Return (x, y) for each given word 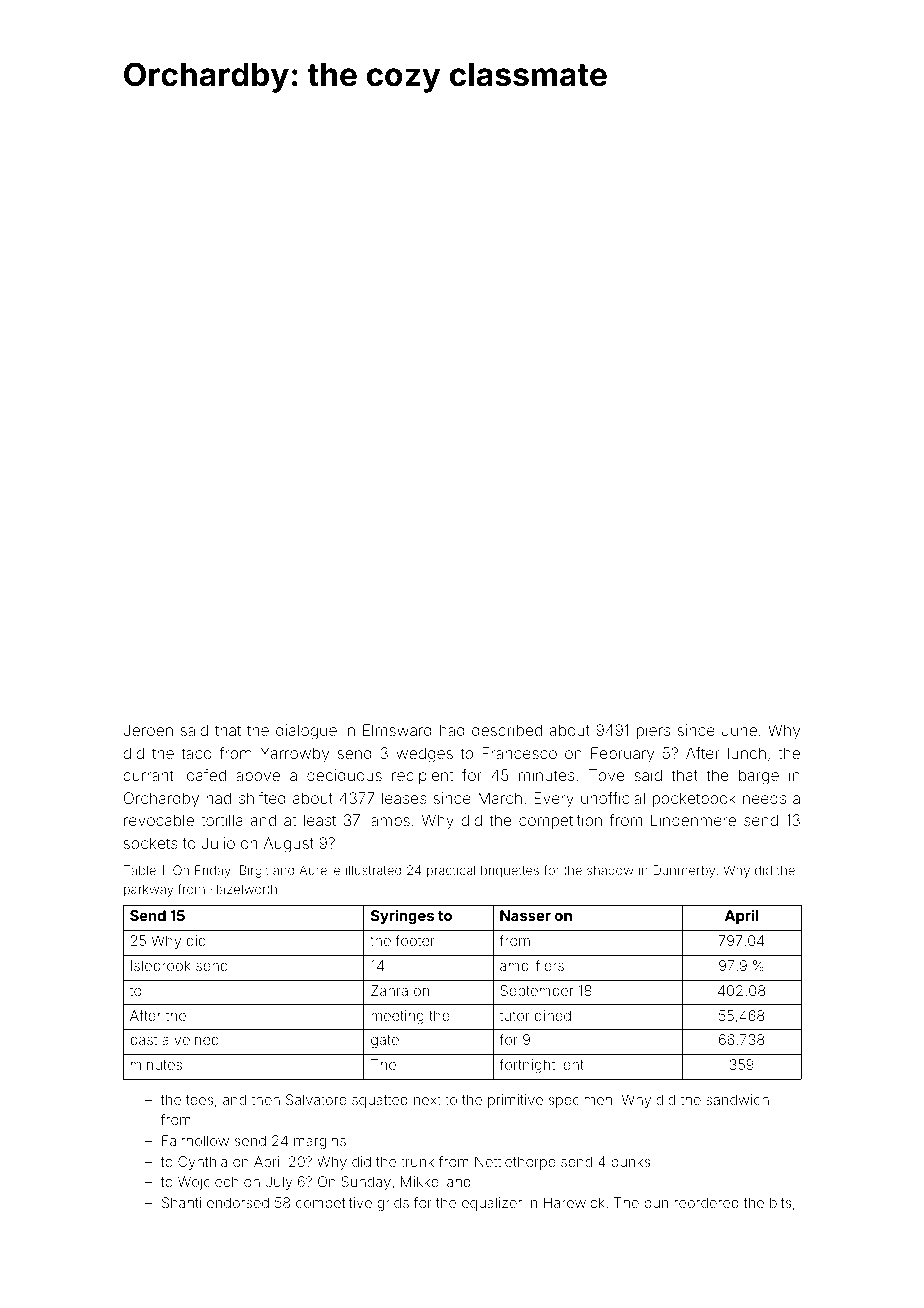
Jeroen (148, 730)
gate (385, 1041)
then (266, 1099)
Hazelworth (243, 889)
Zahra (389, 990)
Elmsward (397, 730)
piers (653, 731)
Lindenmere (693, 820)
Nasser (525, 915)
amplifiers (532, 967)
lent (572, 1064)
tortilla (222, 820)
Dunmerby (684, 871)
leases (404, 798)
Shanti (181, 1202)
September (536, 992)
